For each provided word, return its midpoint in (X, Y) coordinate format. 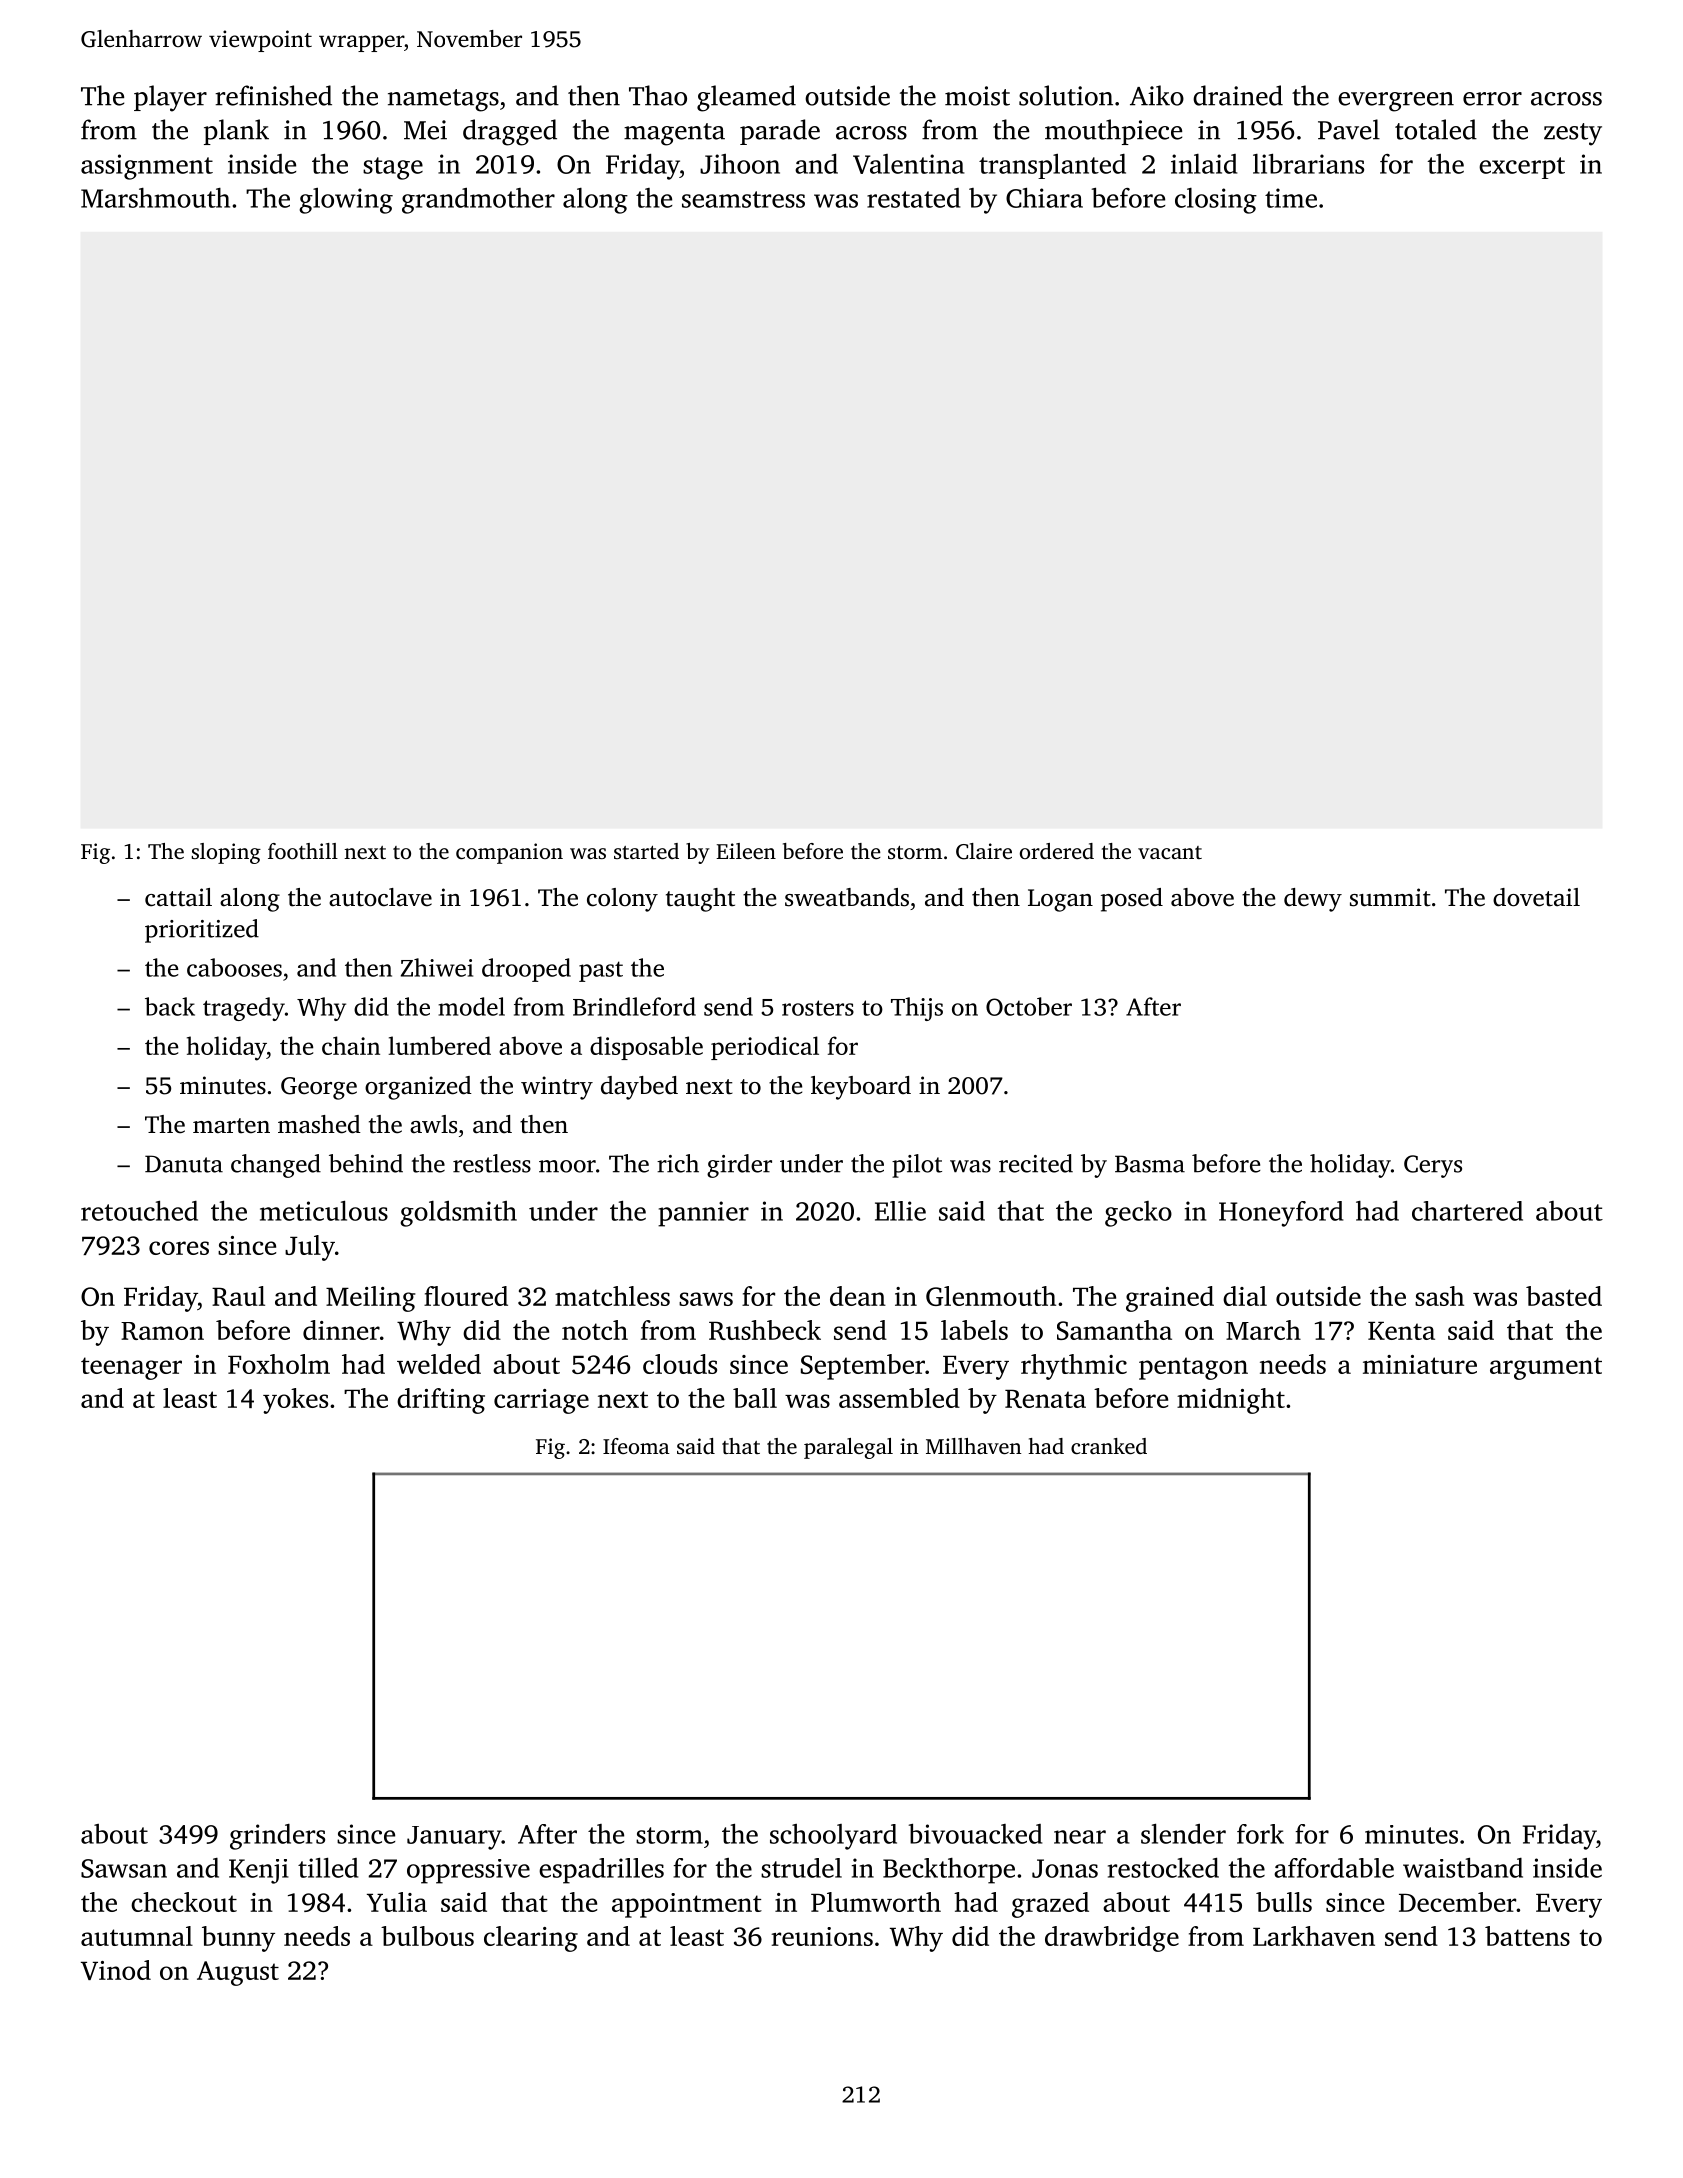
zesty (1573, 134)
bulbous (427, 1936)
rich (678, 1163)
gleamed (746, 98)
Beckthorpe (949, 1871)
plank (236, 132)
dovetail (1536, 897)
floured (466, 1296)
